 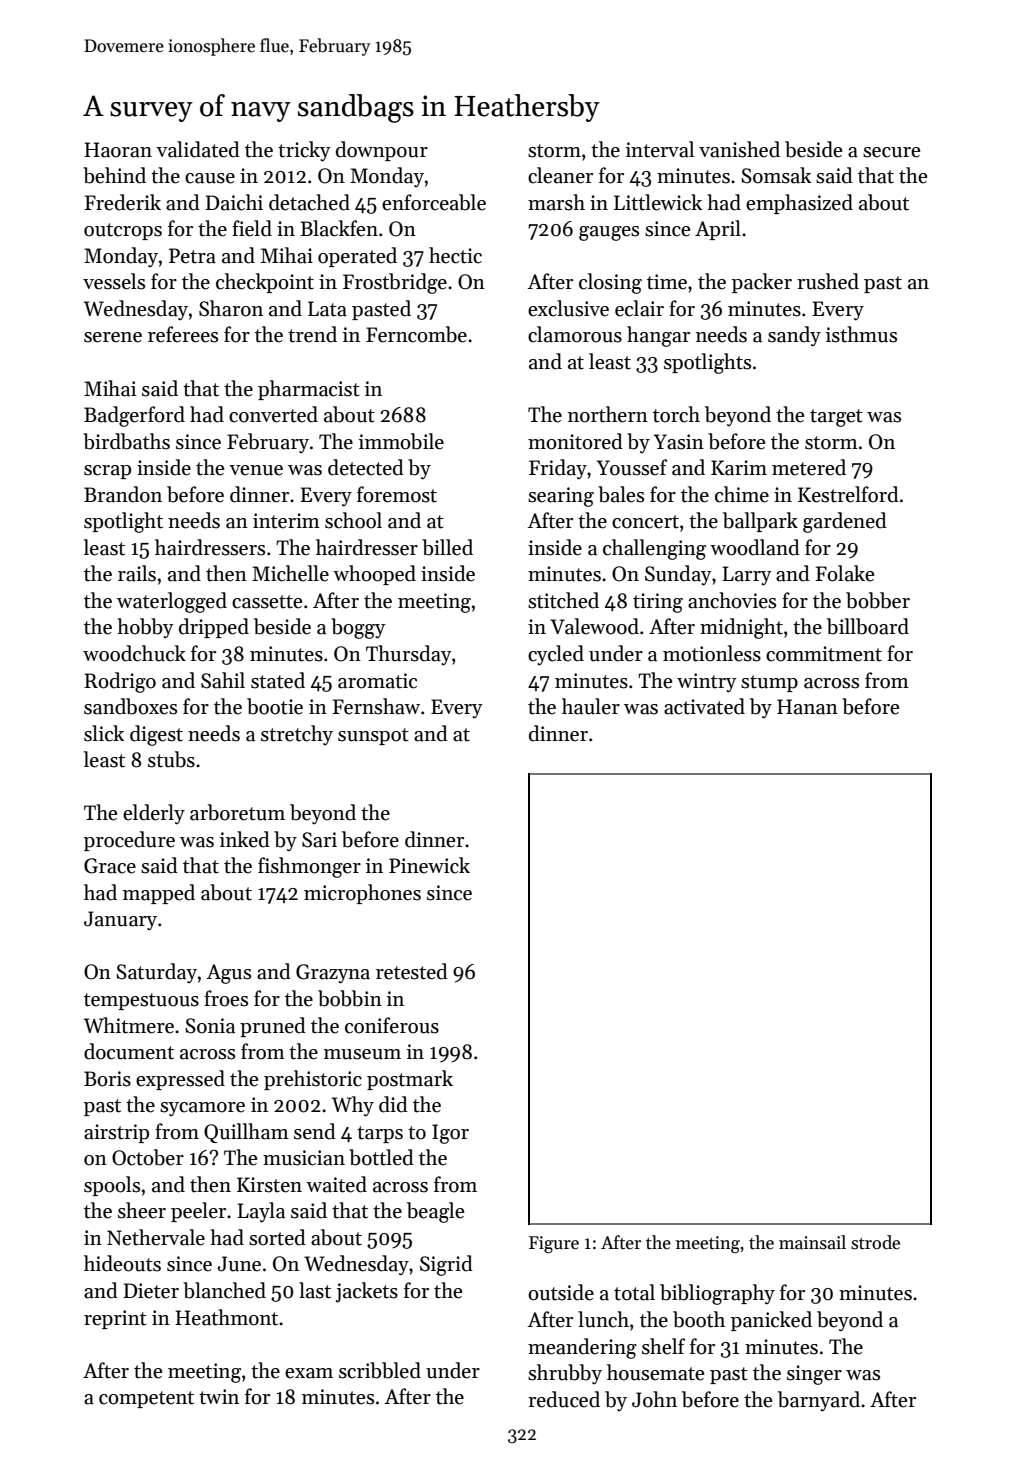 I want to click on operated, so click(x=357, y=257).
